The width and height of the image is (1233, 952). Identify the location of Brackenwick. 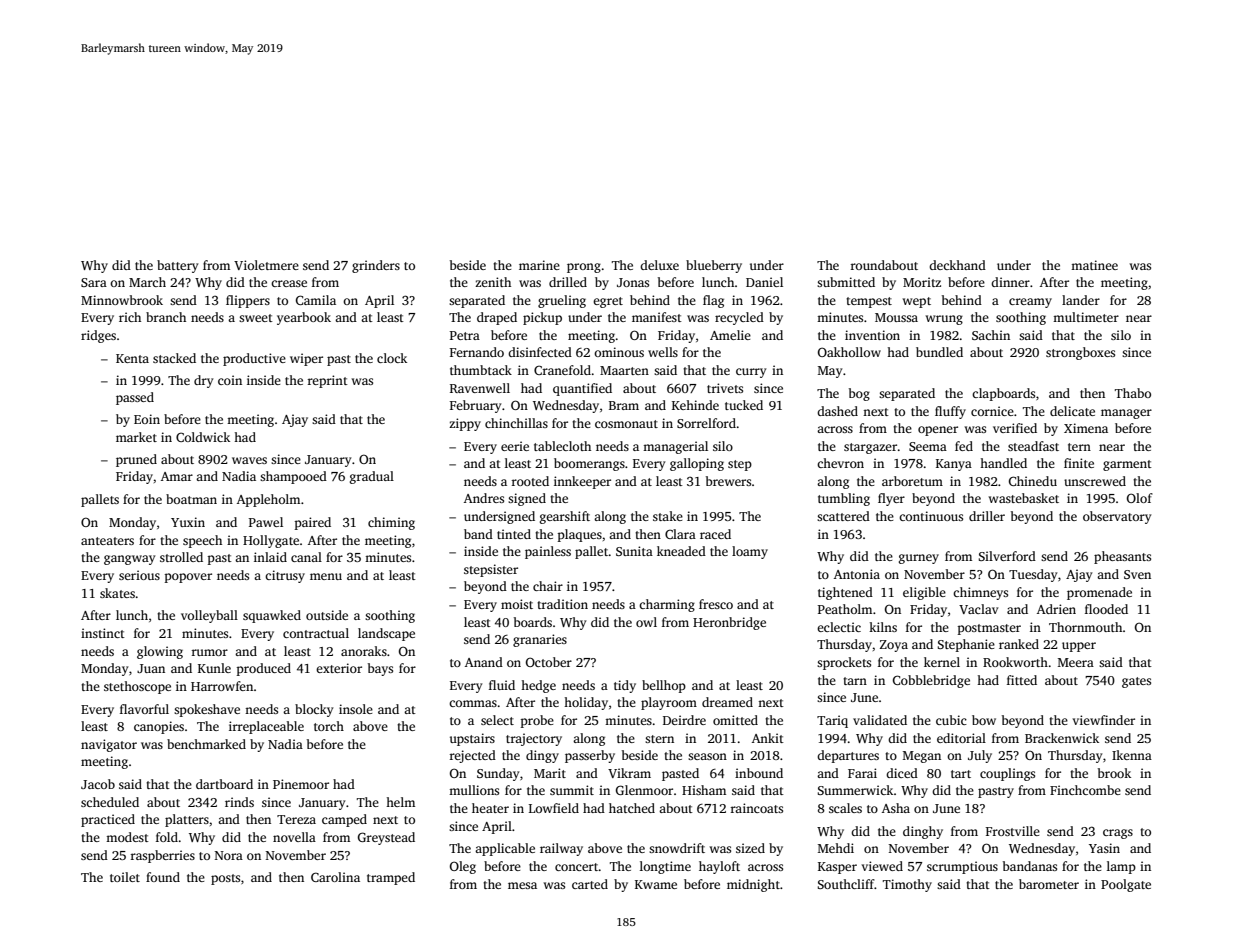
(1062, 738).
